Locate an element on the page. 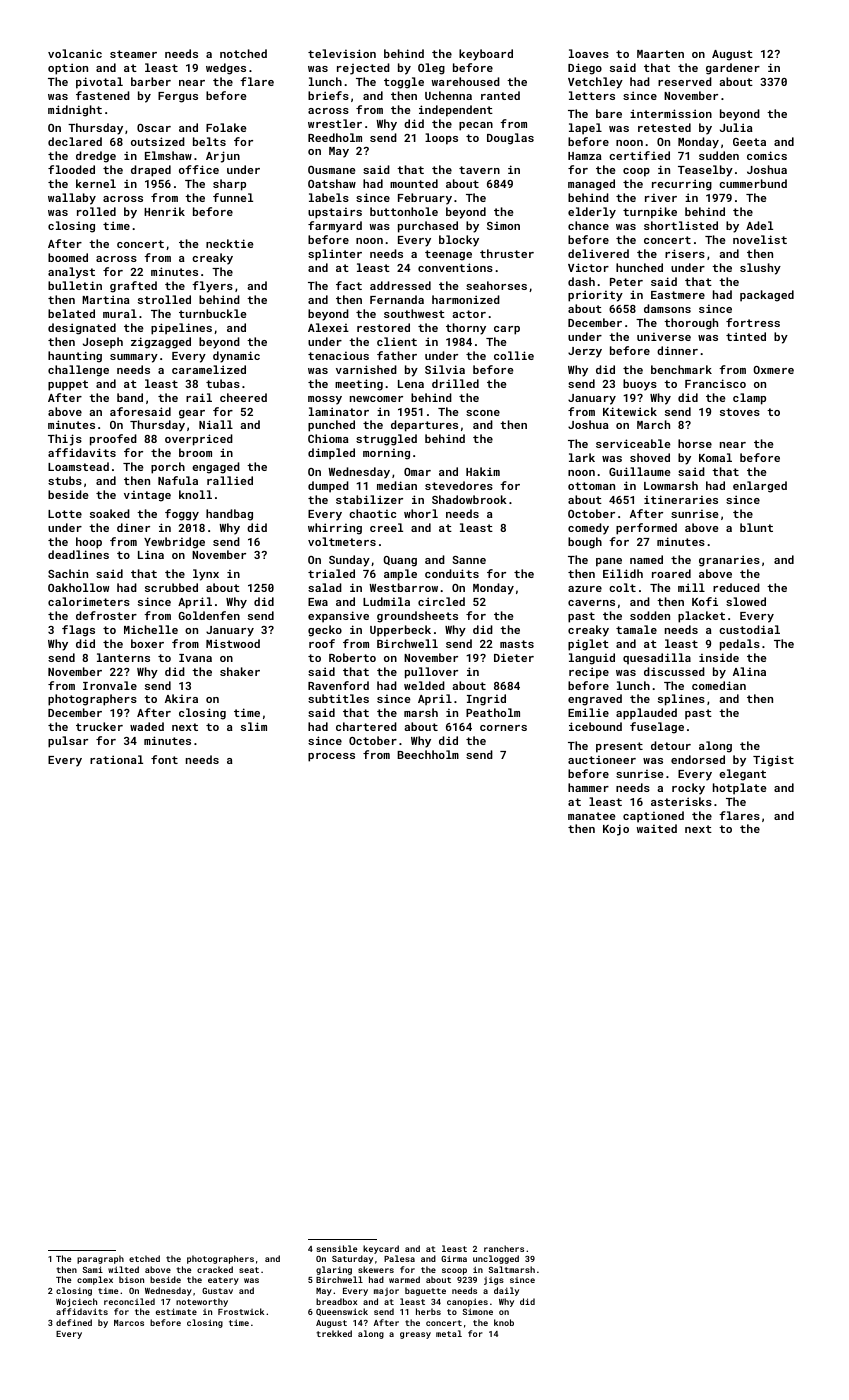  Omar is located at coordinates (417, 472).
